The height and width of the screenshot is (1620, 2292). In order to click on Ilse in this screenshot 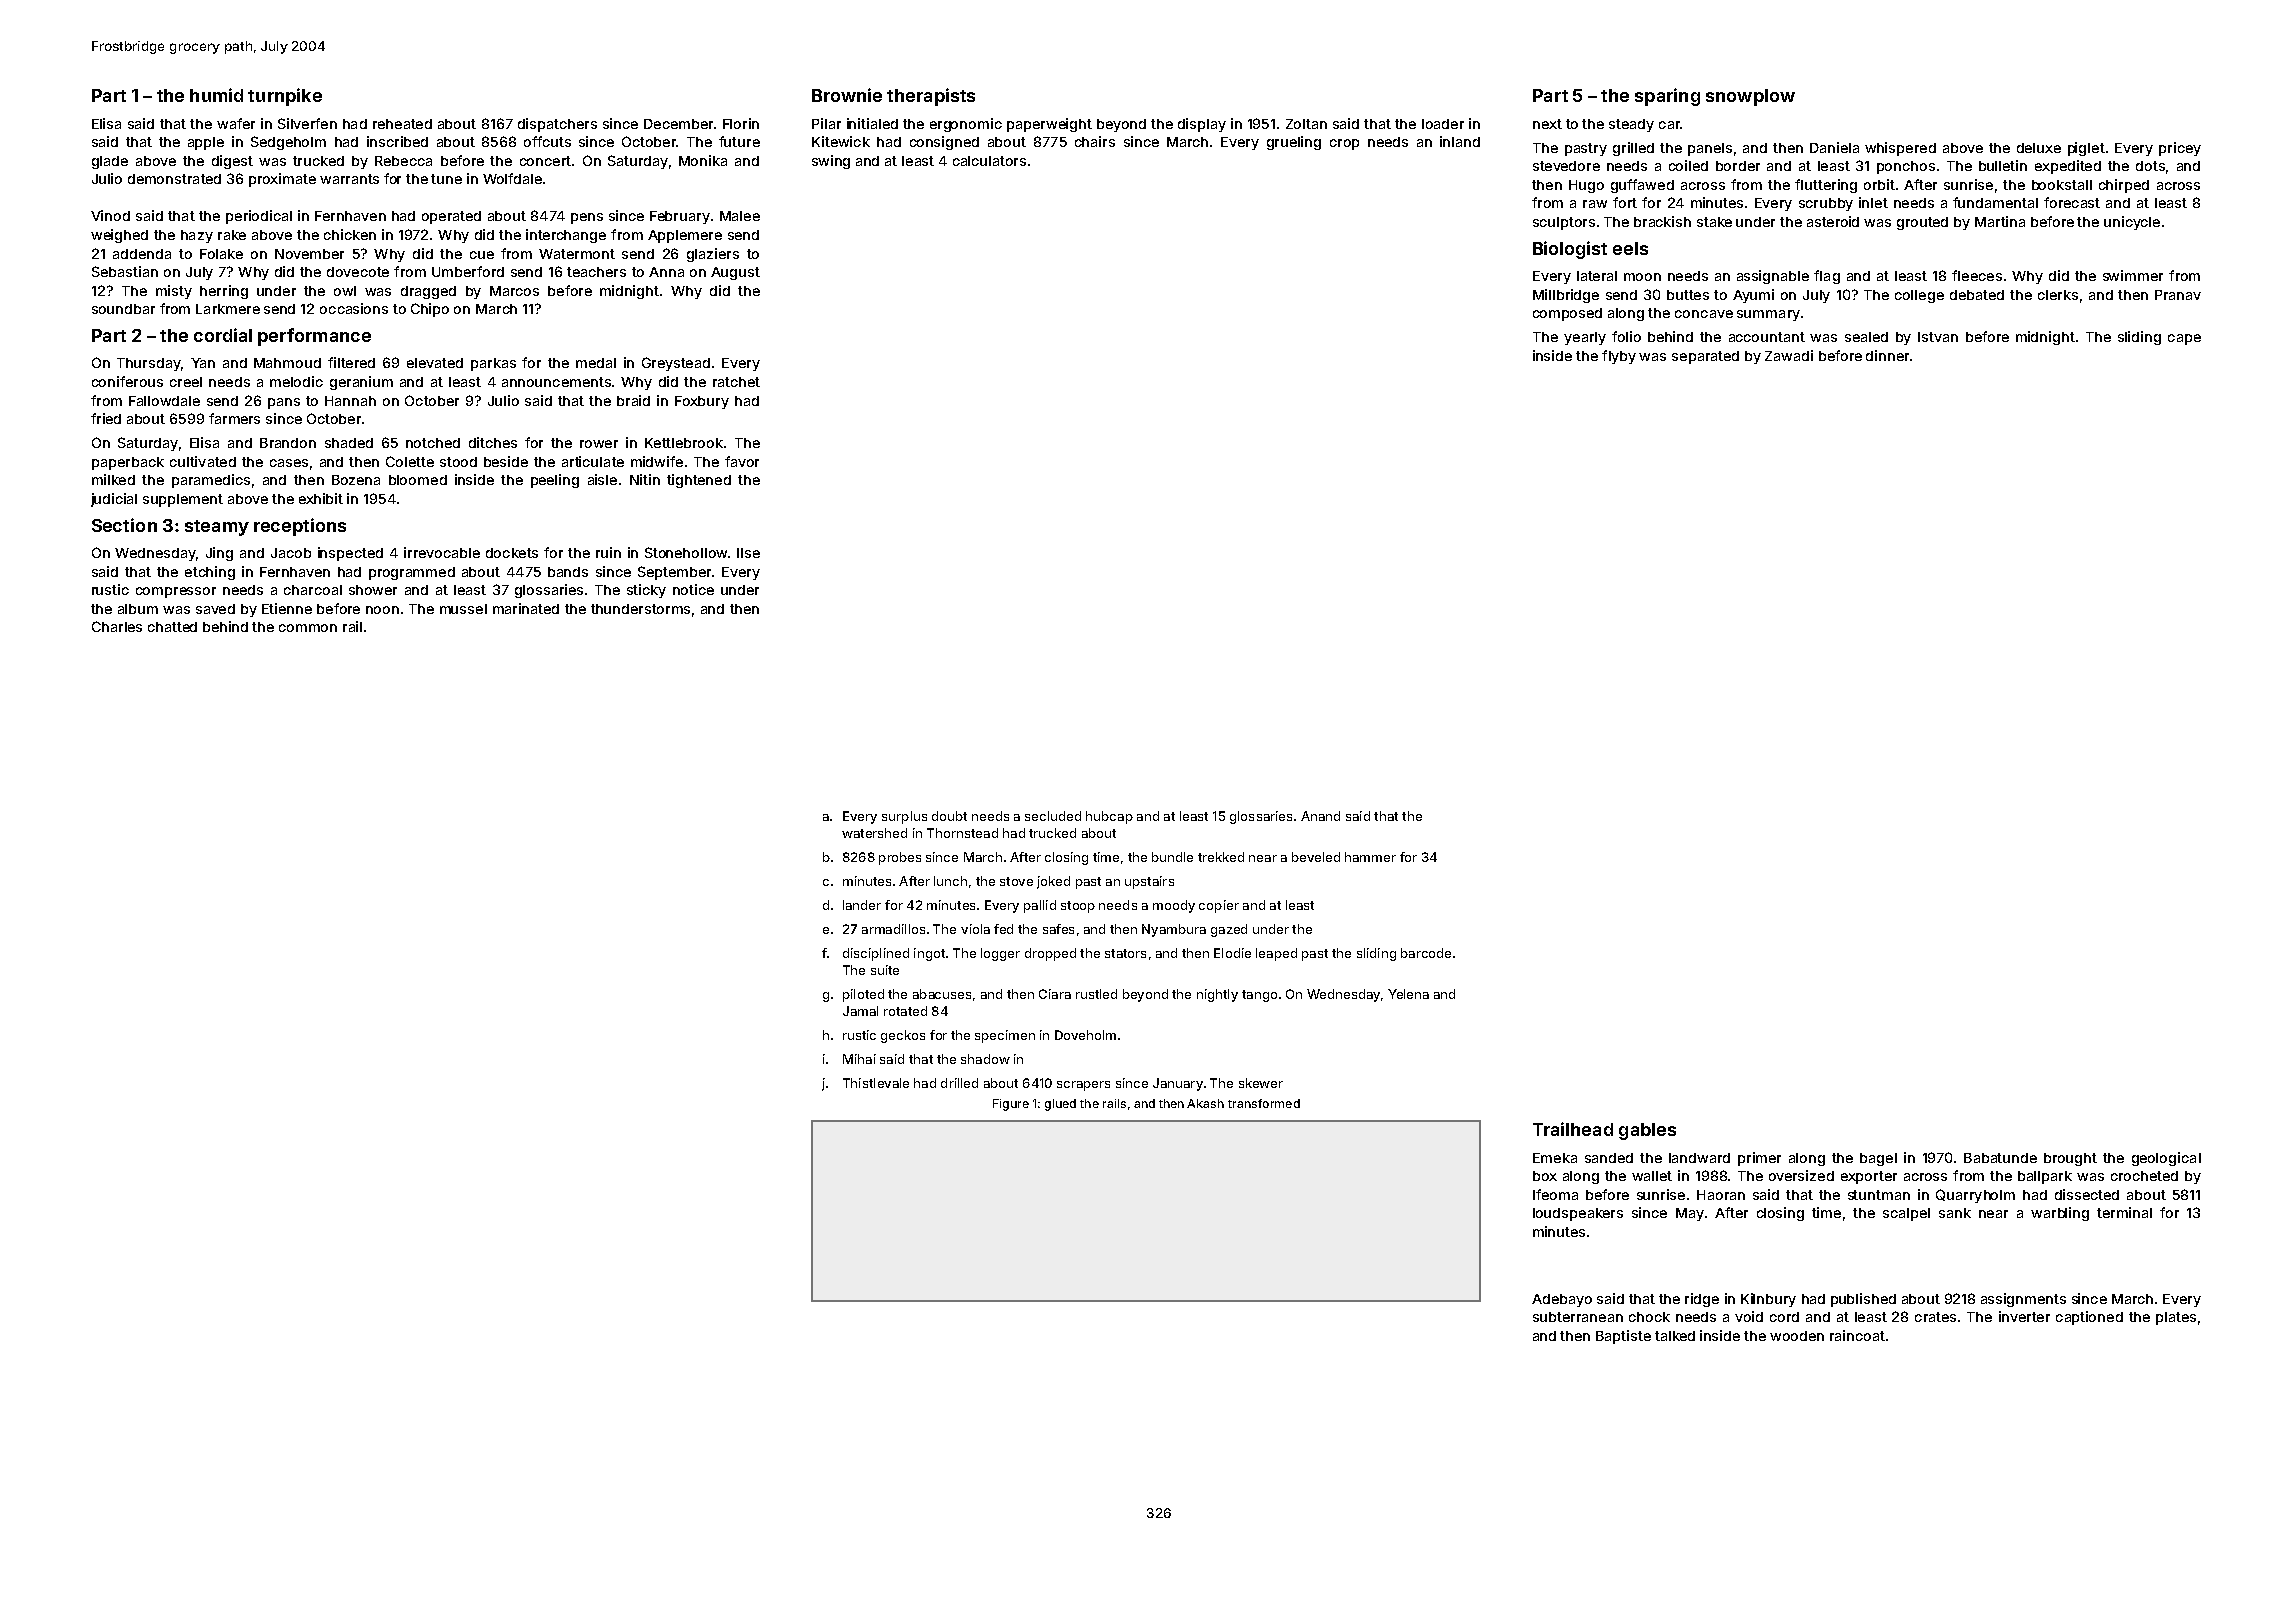, I will do `click(748, 553)`.
